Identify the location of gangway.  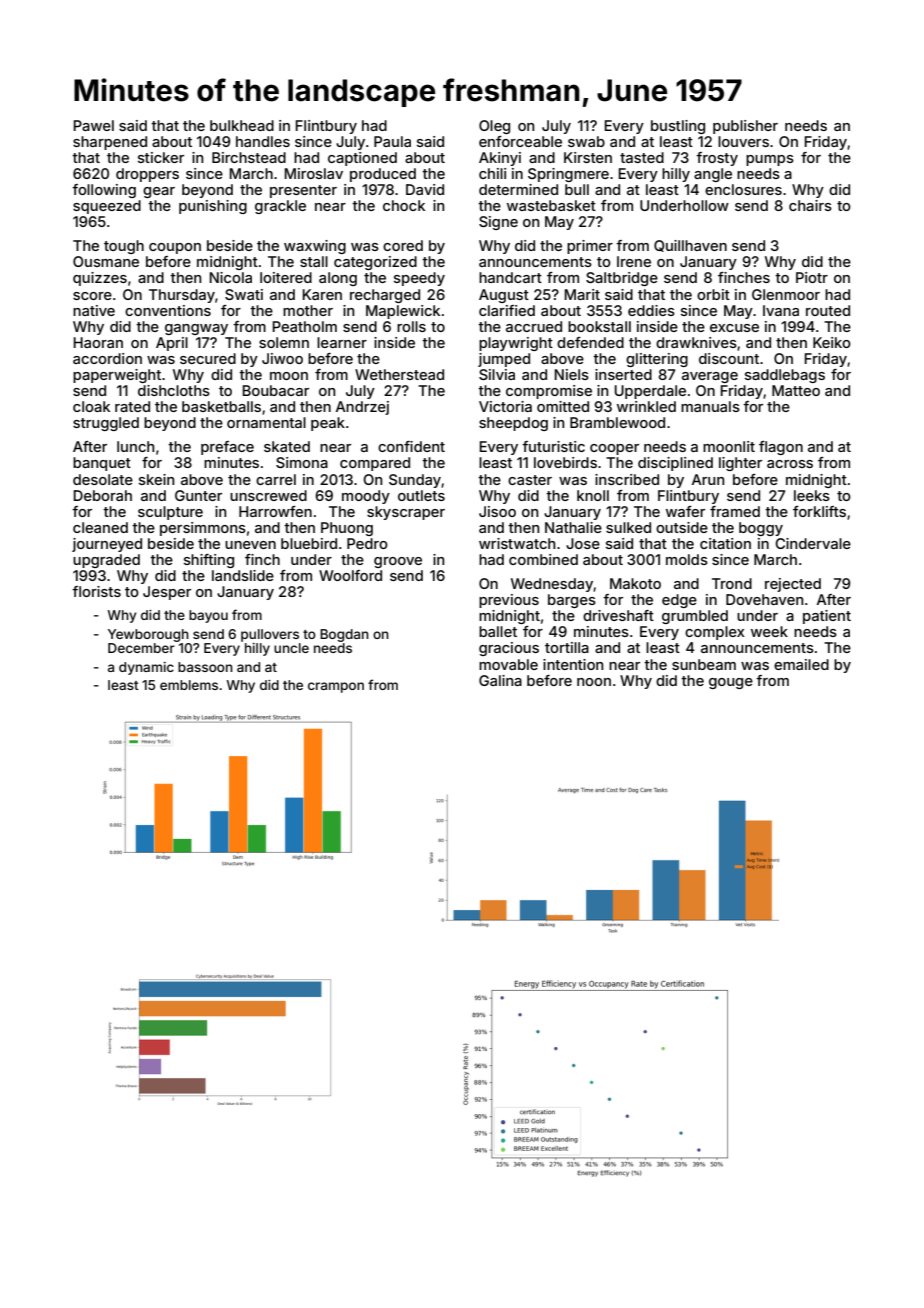
(196, 329).
